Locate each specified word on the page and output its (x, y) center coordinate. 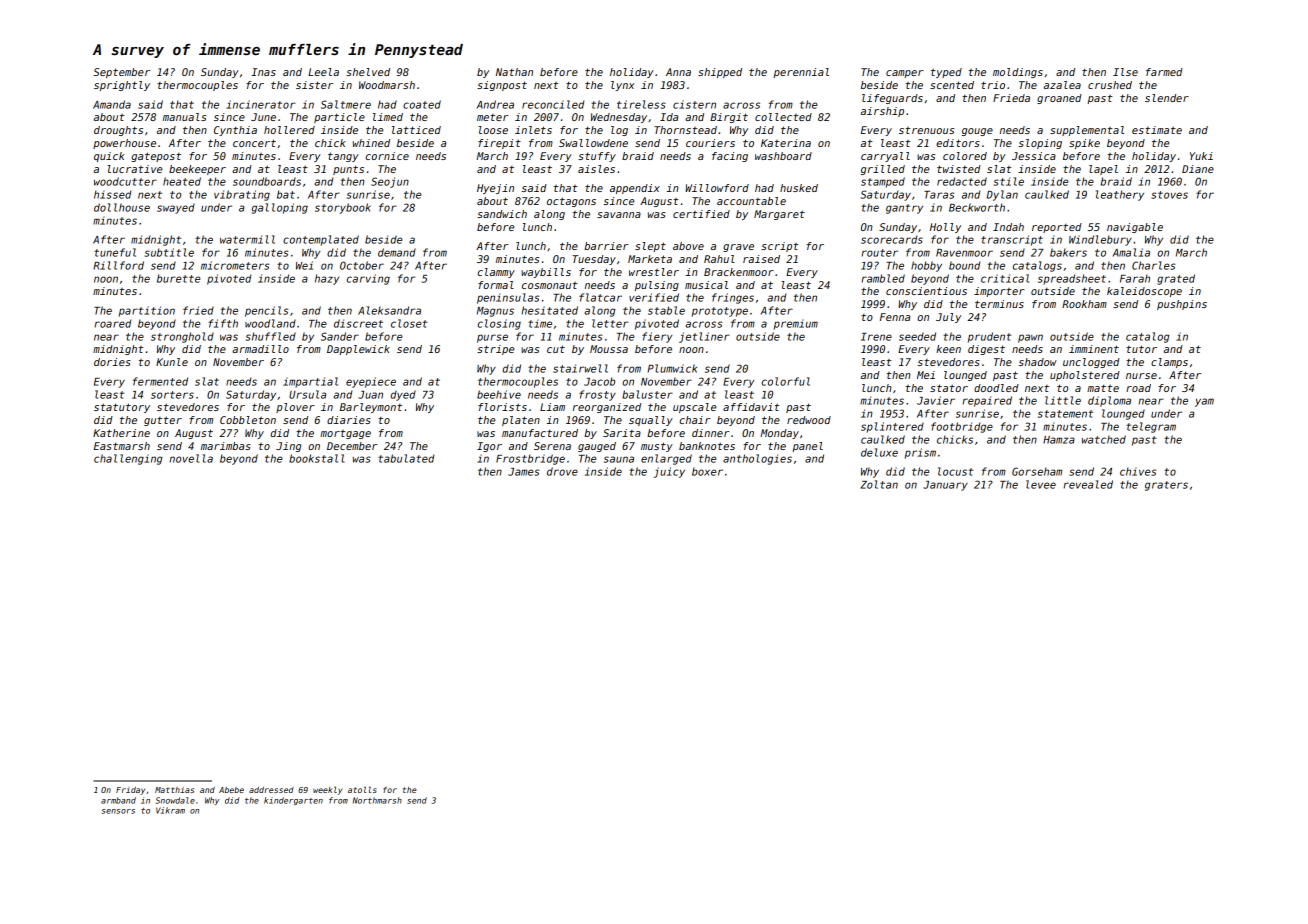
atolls (362, 789)
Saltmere (346, 104)
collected (783, 117)
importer (999, 292)
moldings (1018, 73)
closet (409, 323)
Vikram (170, 810)
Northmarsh (377, 800)
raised (761, 259)
